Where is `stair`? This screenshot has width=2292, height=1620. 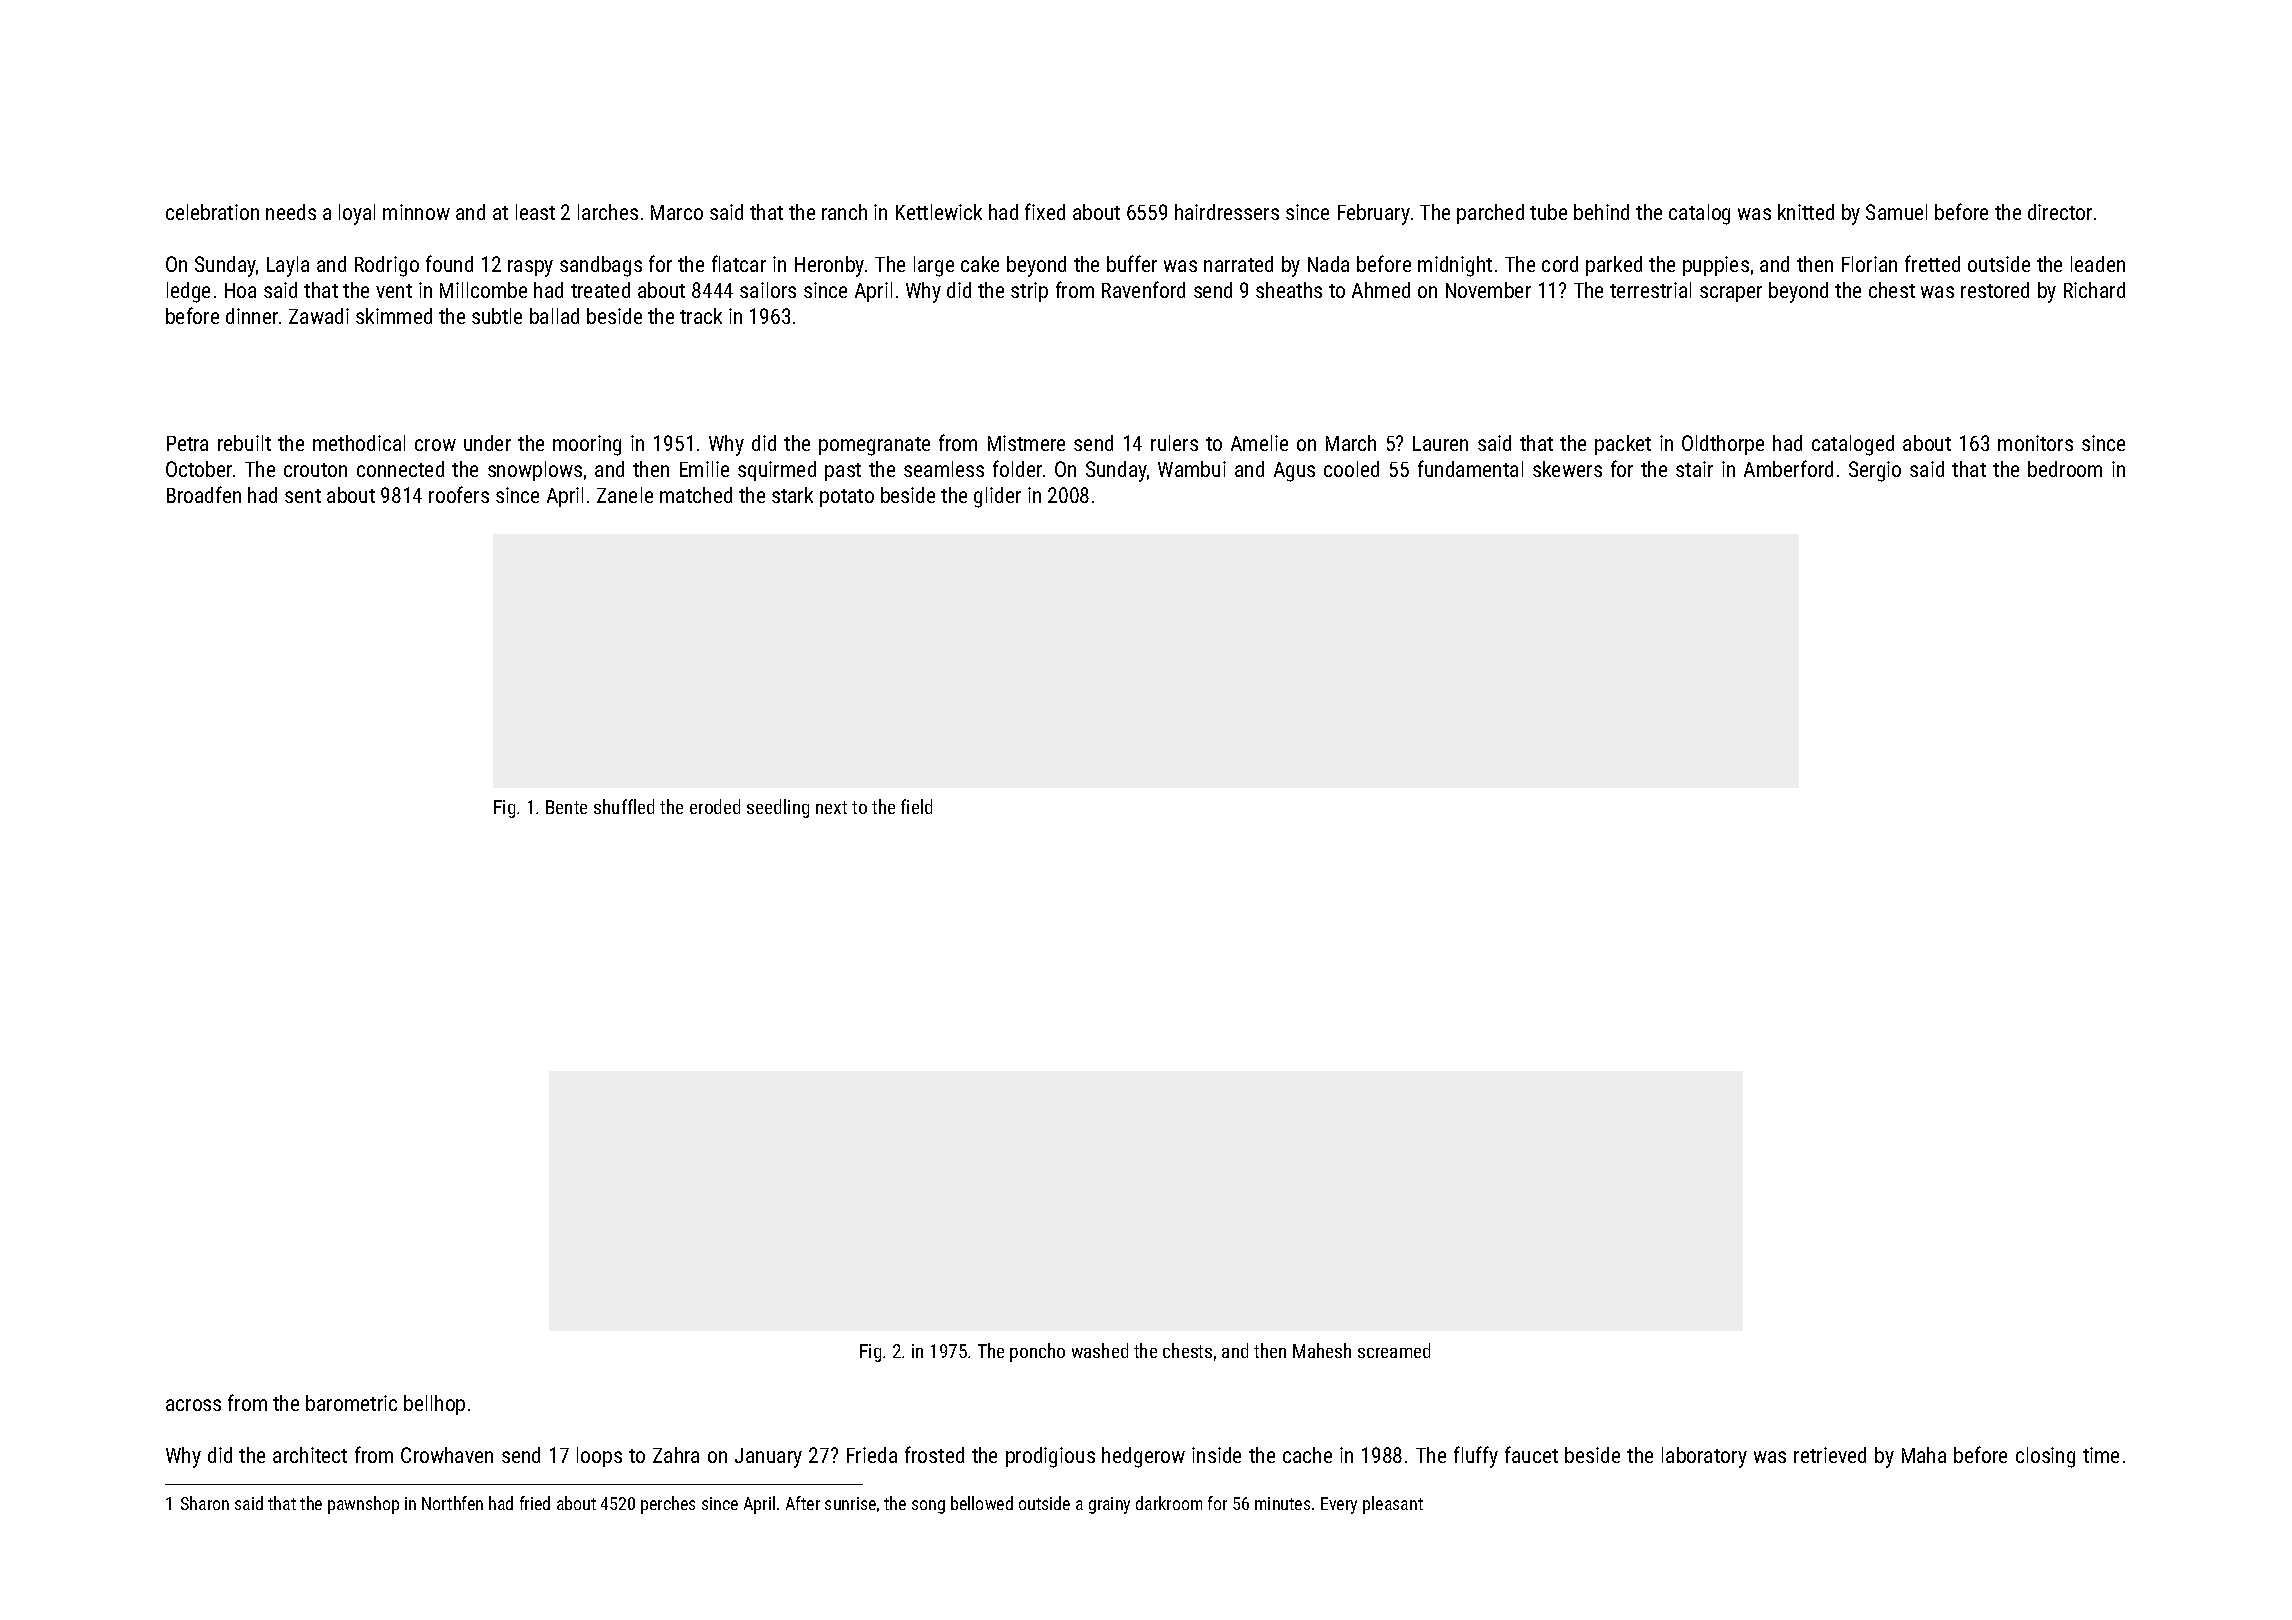
stair is located at coordinates (1694, 469).
